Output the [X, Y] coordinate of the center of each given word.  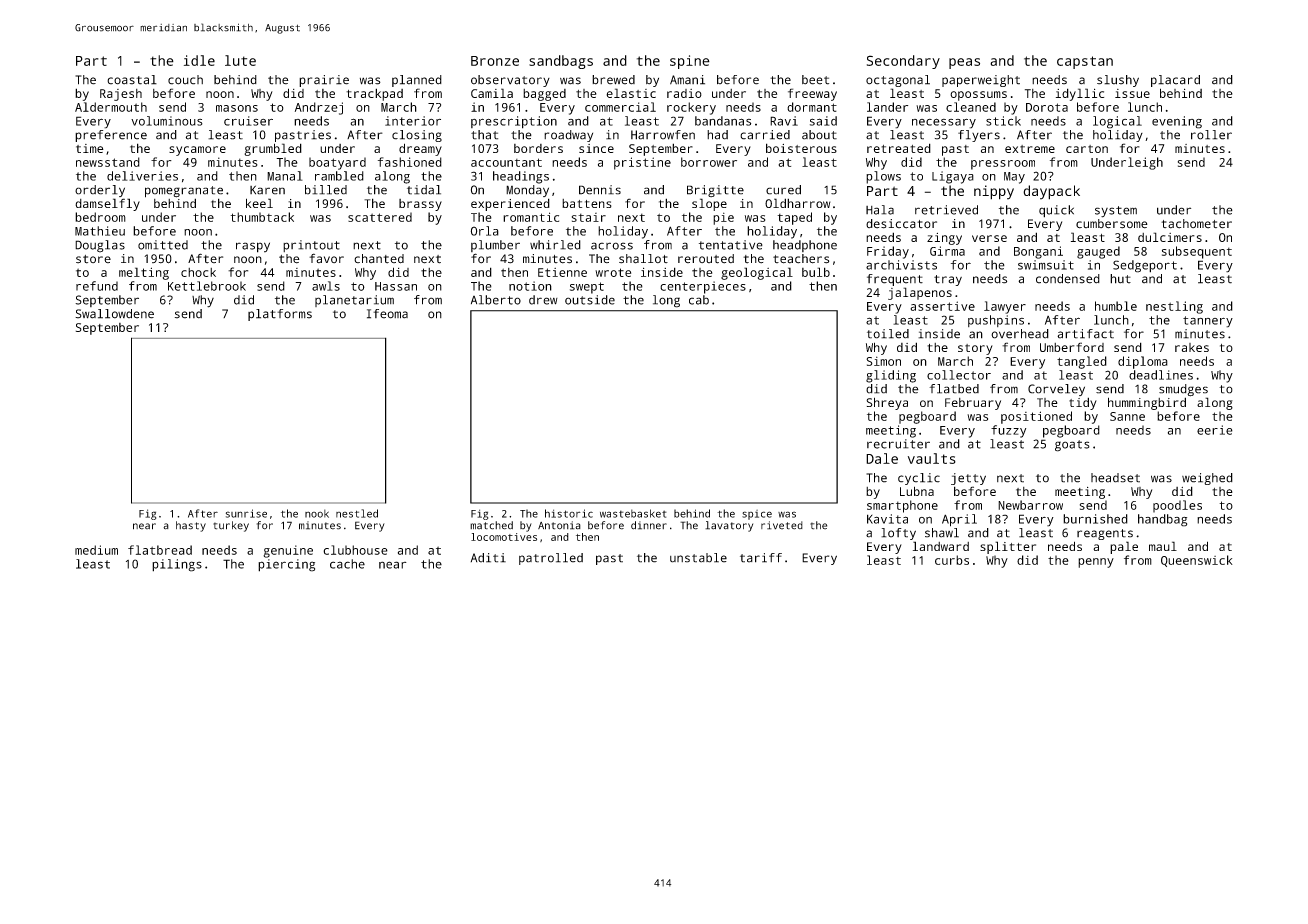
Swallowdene [114, 314]
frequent [895, 280]
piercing [286, 565]
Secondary [903, 62]
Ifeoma [387, 314]
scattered [380, 217]
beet [815, 80]
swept [587, 288]
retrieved [946, 210]
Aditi [488, 558]
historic [569, 513]
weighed [1207, 479]
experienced [510, 204]
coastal [132, 80]
